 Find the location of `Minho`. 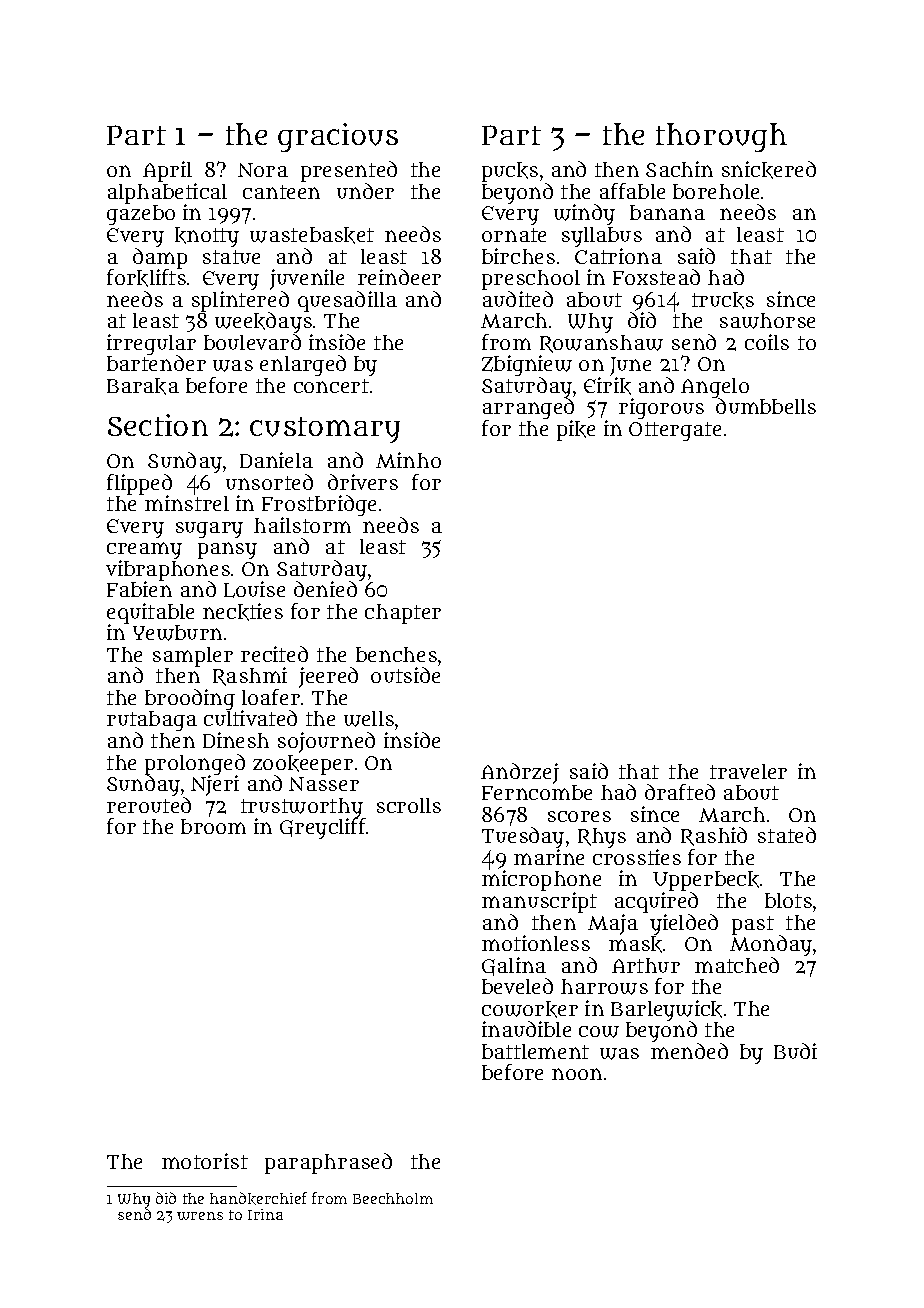

Minho is located at coordinates (408, 460).
